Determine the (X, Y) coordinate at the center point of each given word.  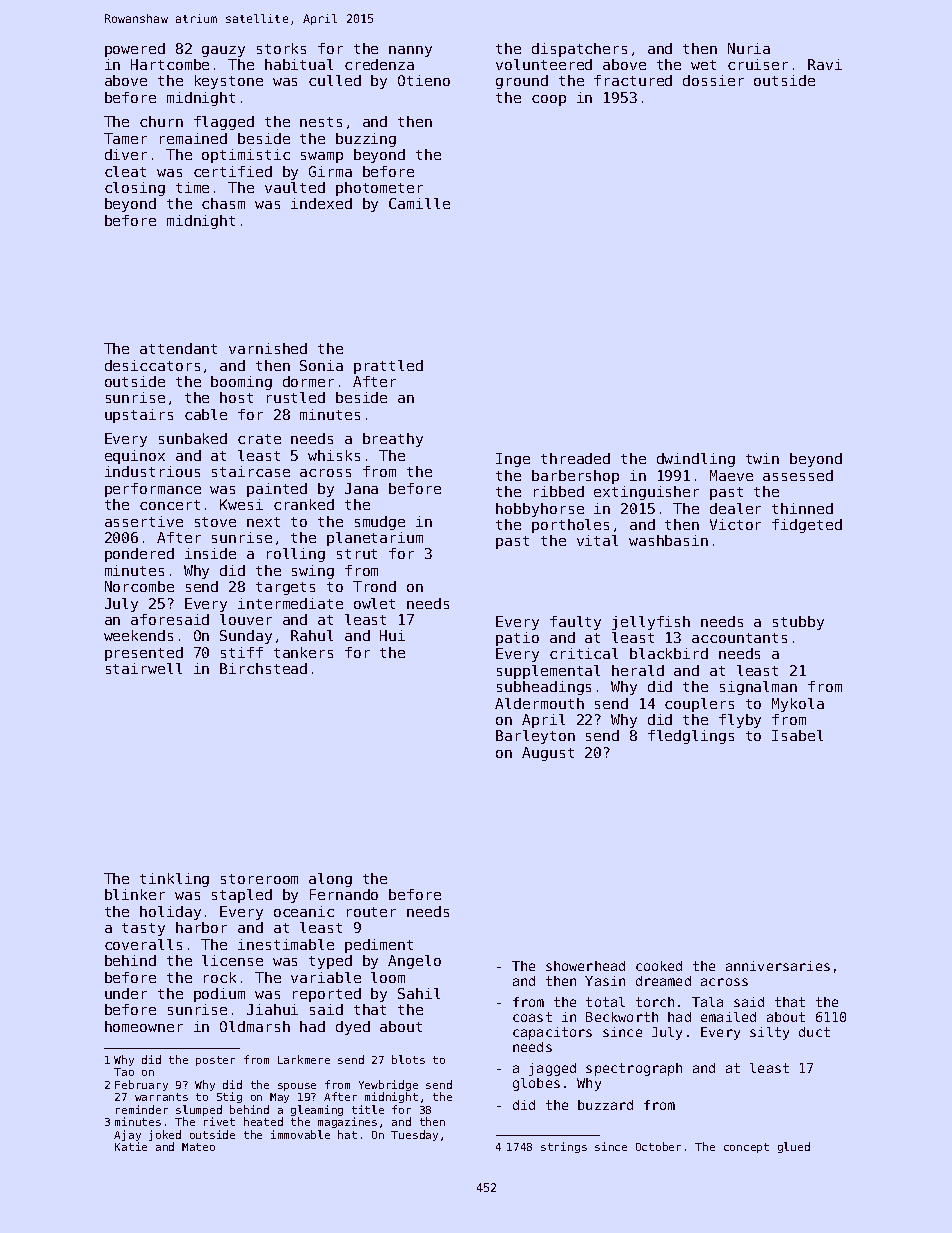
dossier (713, 80)
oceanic (304, 911)
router (371, 912)
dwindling (696, 460)
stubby (798, 623)
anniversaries (778, 966)
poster (215, 1061)
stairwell (144, 668)
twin (762, 458)
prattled (388, 367)
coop (549, 100)
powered (135, 50)
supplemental (548, 672)
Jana (361, 488)
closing (135, 189)
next (263, 522)
